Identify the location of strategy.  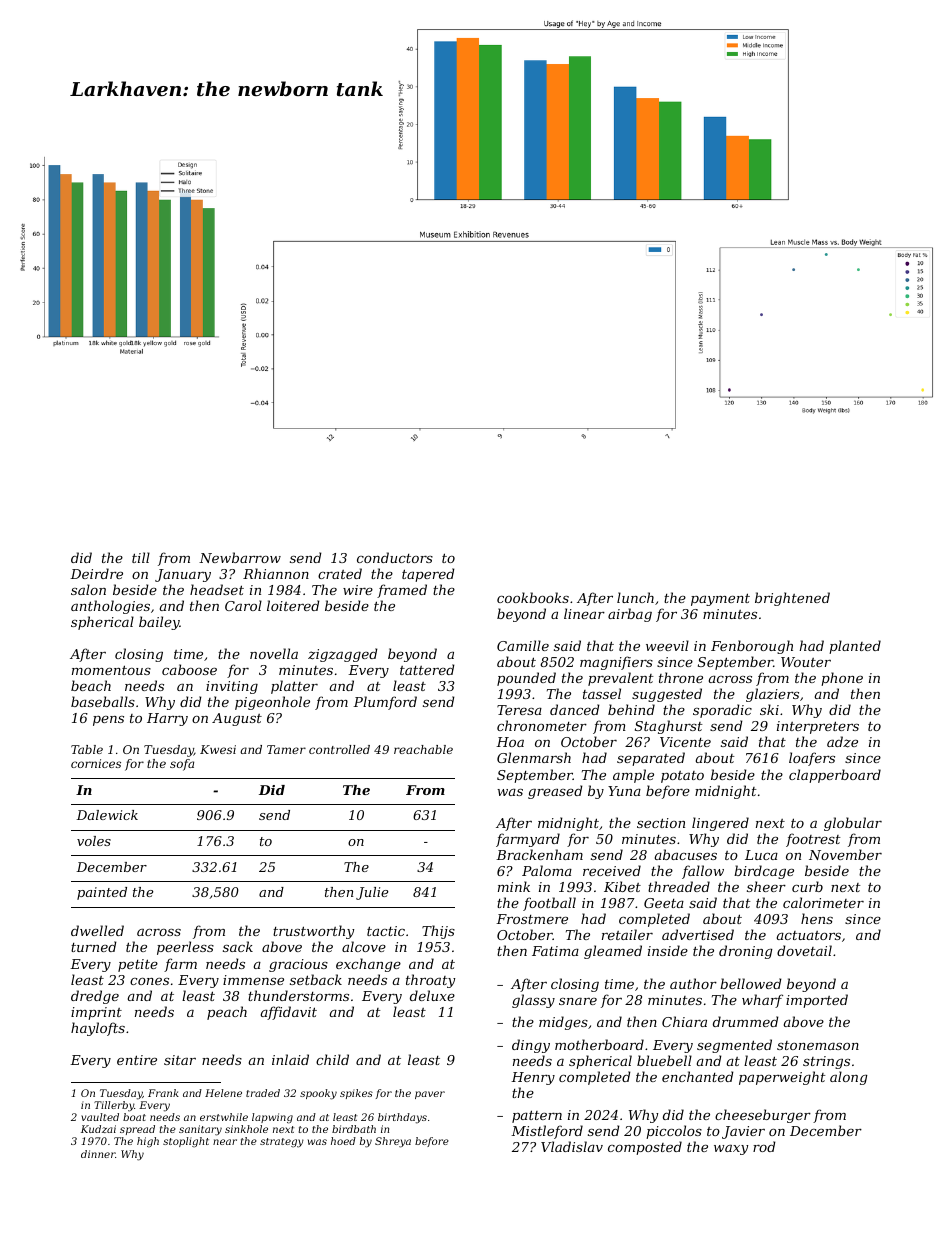
(282, 1143).
